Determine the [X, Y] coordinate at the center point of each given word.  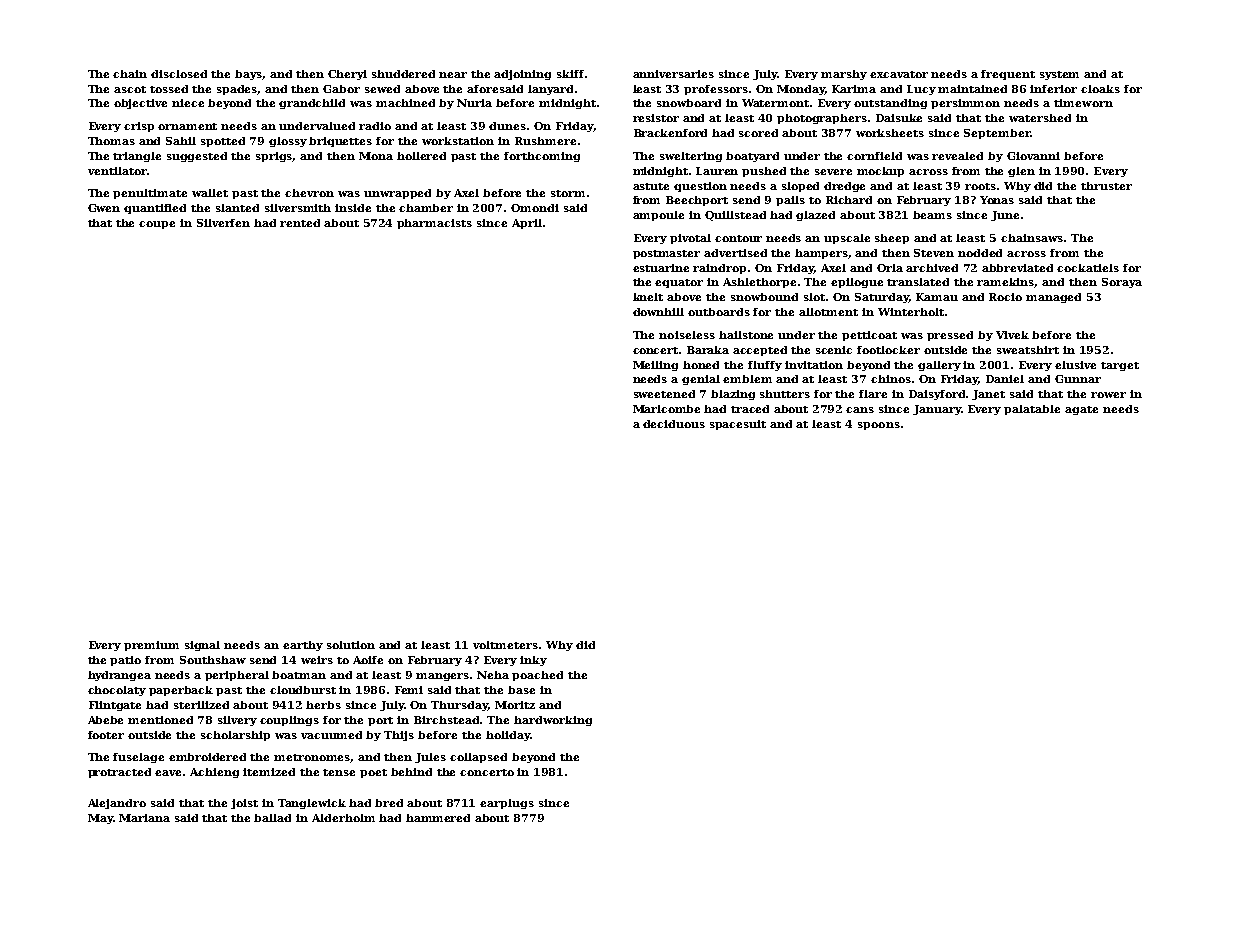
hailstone [746, 335]
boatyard [752, 157]
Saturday [882, 298]
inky [533, 661]
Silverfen [223, 223]
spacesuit [738, 425]
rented [300, 223]
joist [244, 804]
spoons [879, 426]
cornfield [874, 156]
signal [202, 646]
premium [151, 646]
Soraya [1122, 283]
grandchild [312, 104]
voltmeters [505, 645]
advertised [735, 253]
